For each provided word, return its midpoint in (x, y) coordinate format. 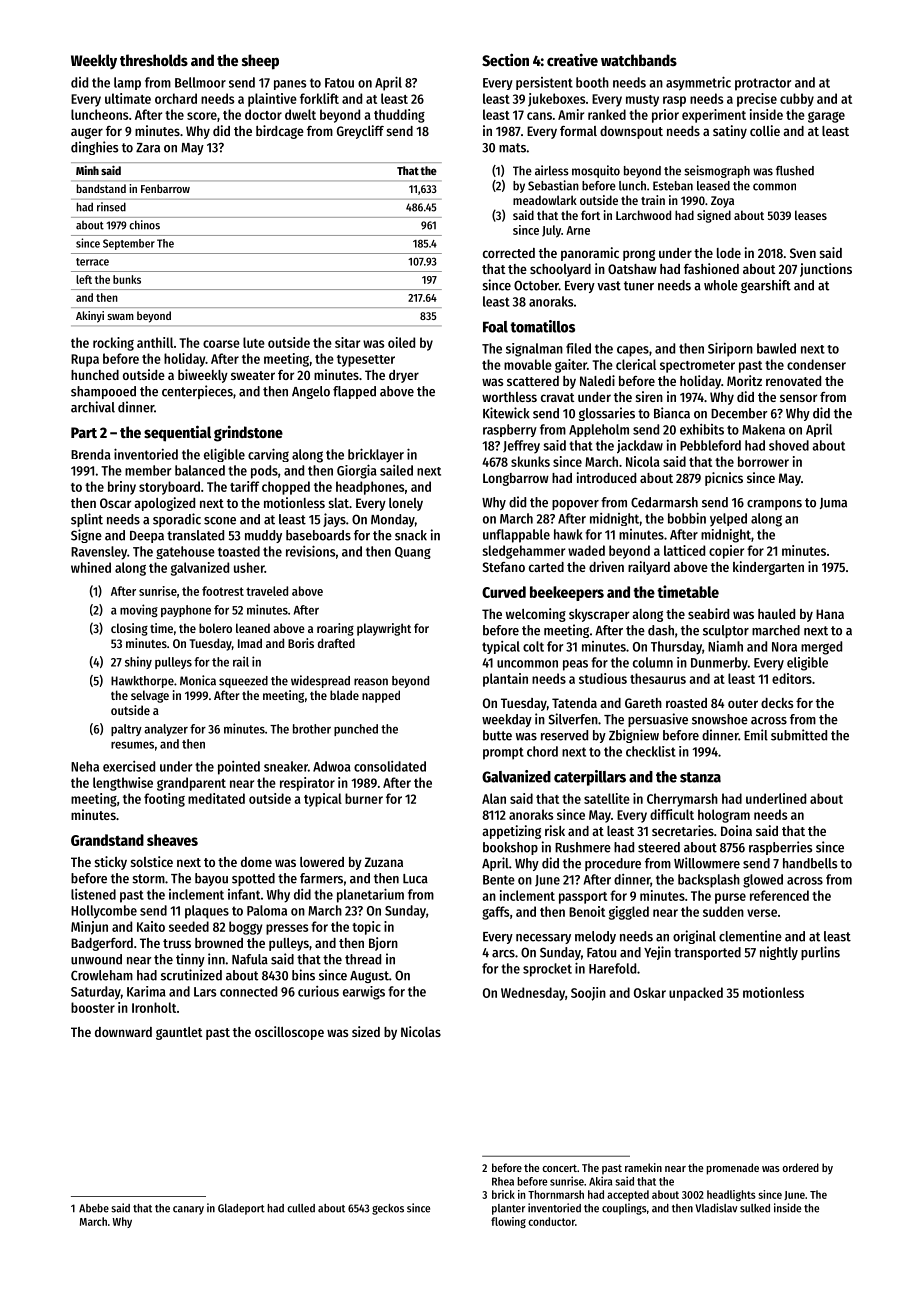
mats (512, 148)
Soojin (588, 994)
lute (254, 342)
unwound (96, 959)
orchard (176, 98)
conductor (551, 1221)
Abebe (94, 1208)
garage (826, 117)
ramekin (643, 1167)
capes (633, 351)
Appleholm (599, 430)
